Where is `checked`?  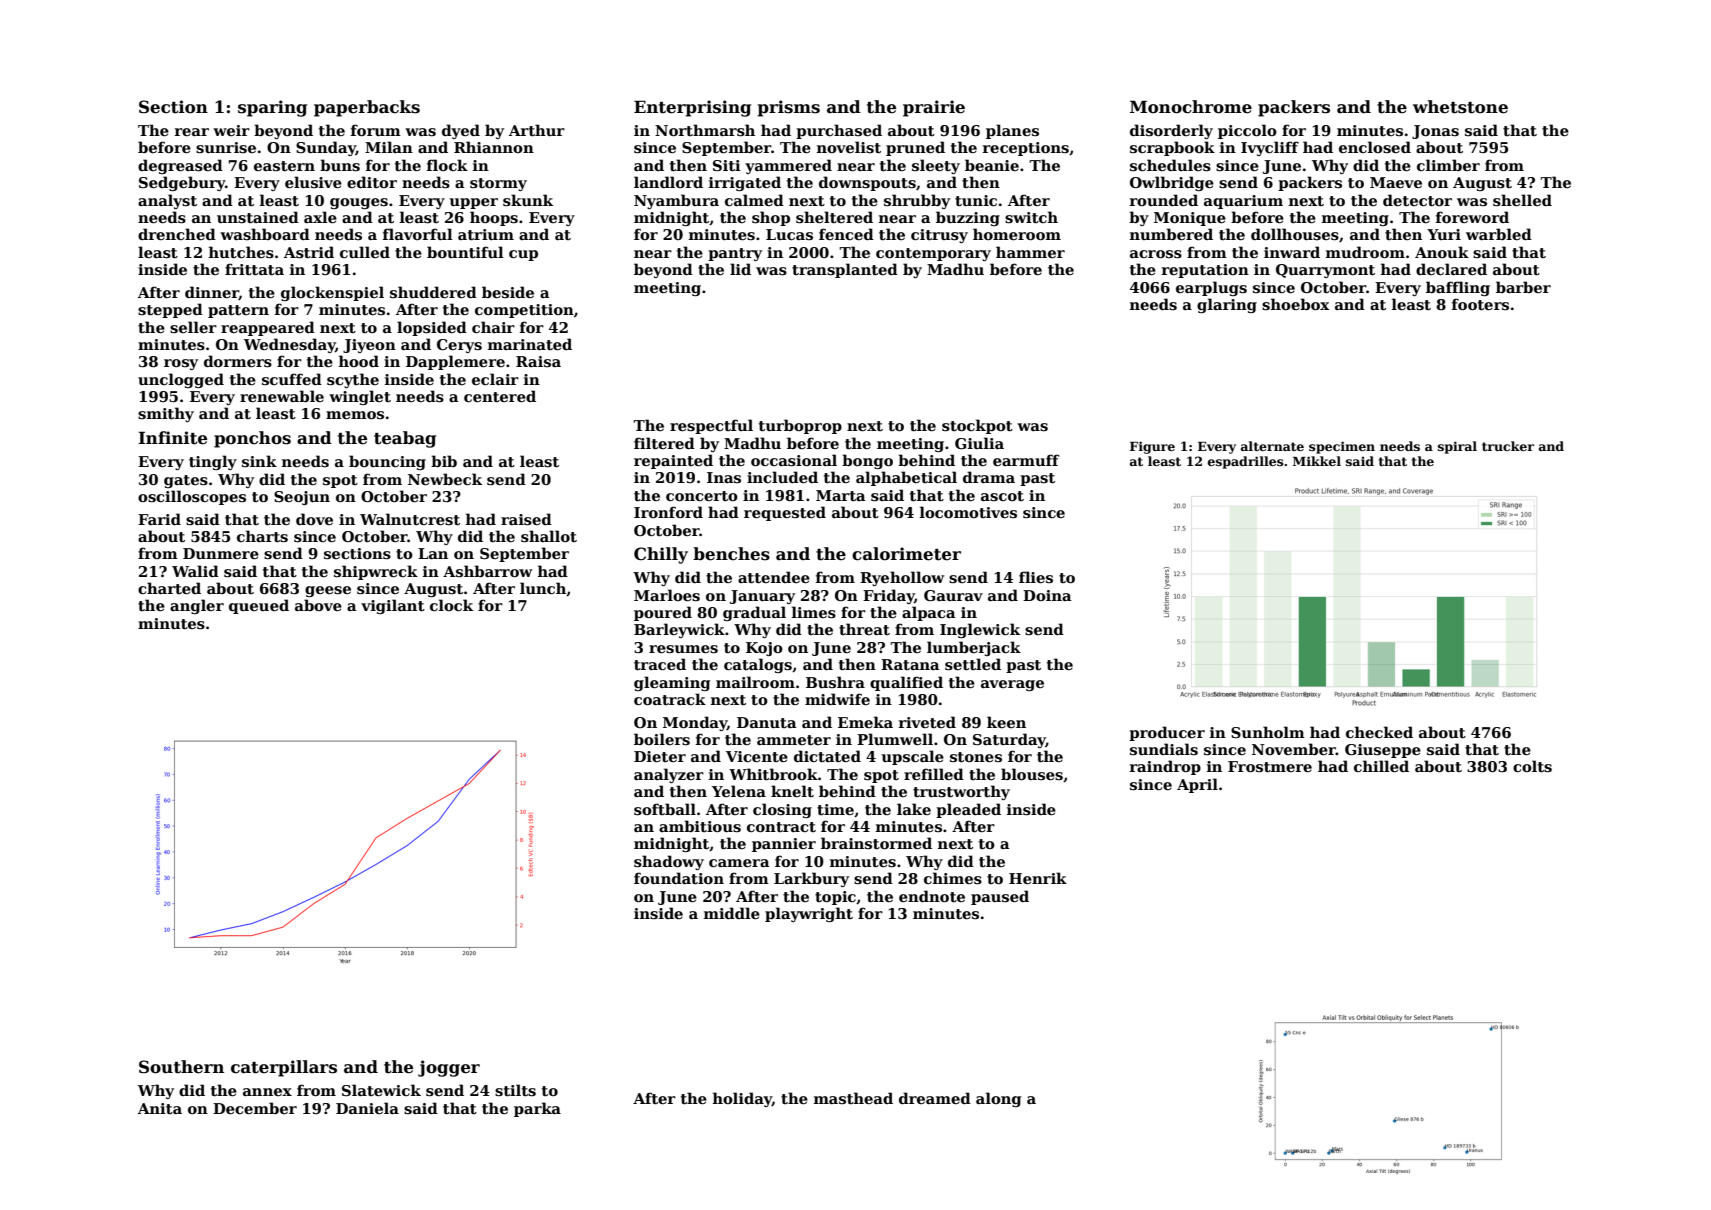 checked is located at coordinates (1379, 732).
